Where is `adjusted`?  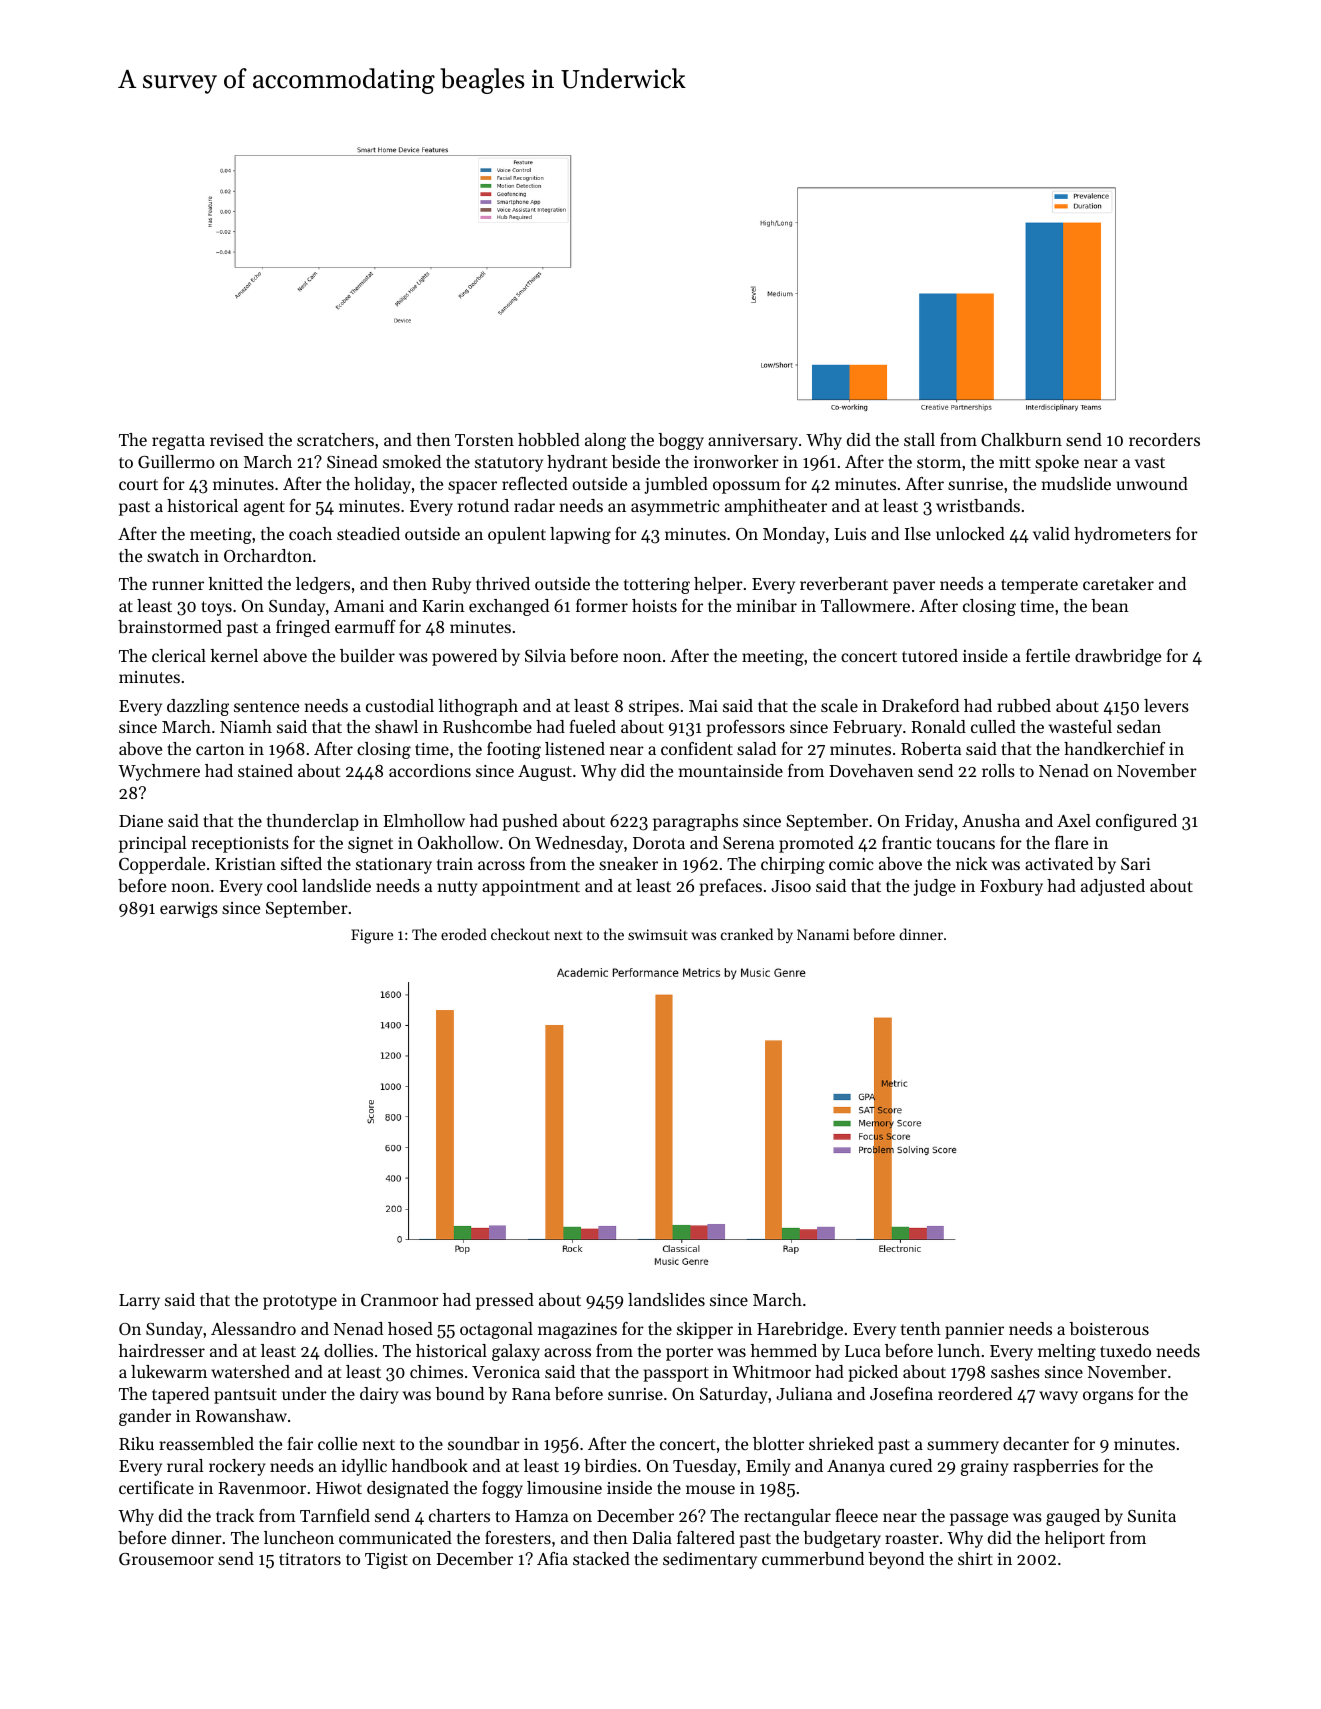
adjusted is located at coordinates (1113, 887).
